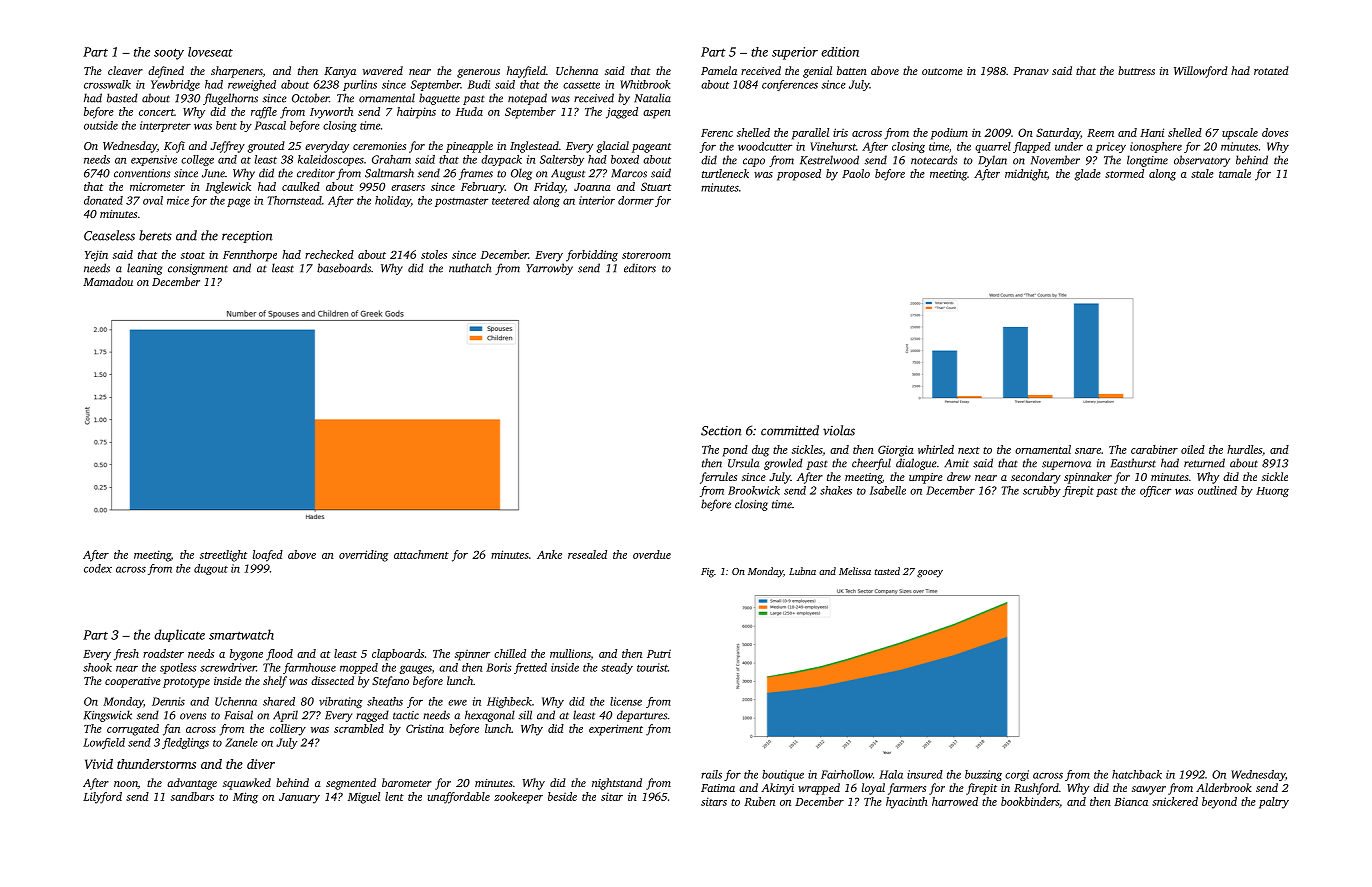  What do you see at coordinates (659, 654) in the screenshot?
I see `Putri` at bounding box center [659, 654].
